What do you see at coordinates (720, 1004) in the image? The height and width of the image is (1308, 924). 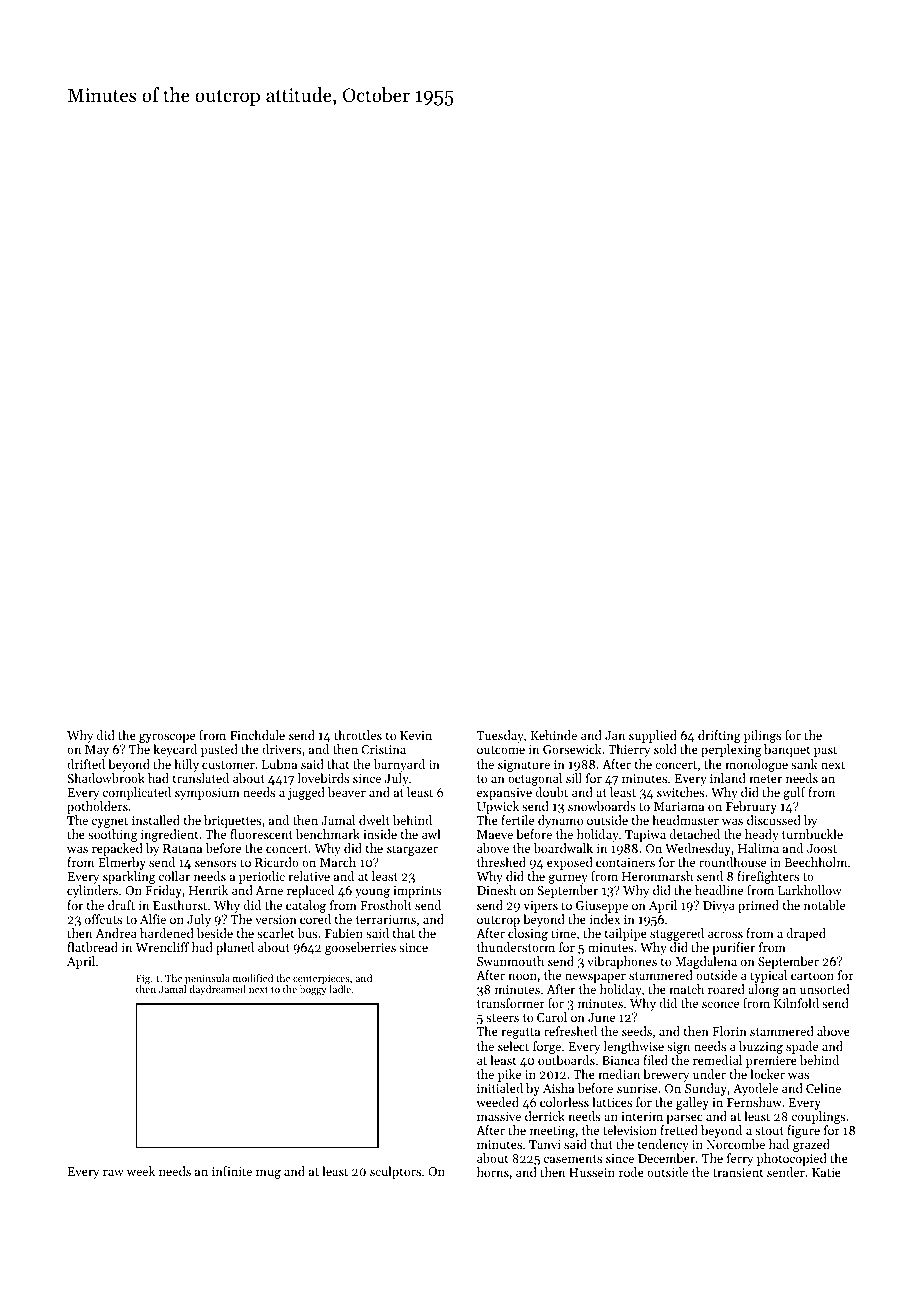 I see `sconce` at bounding box center [720, 1004].
